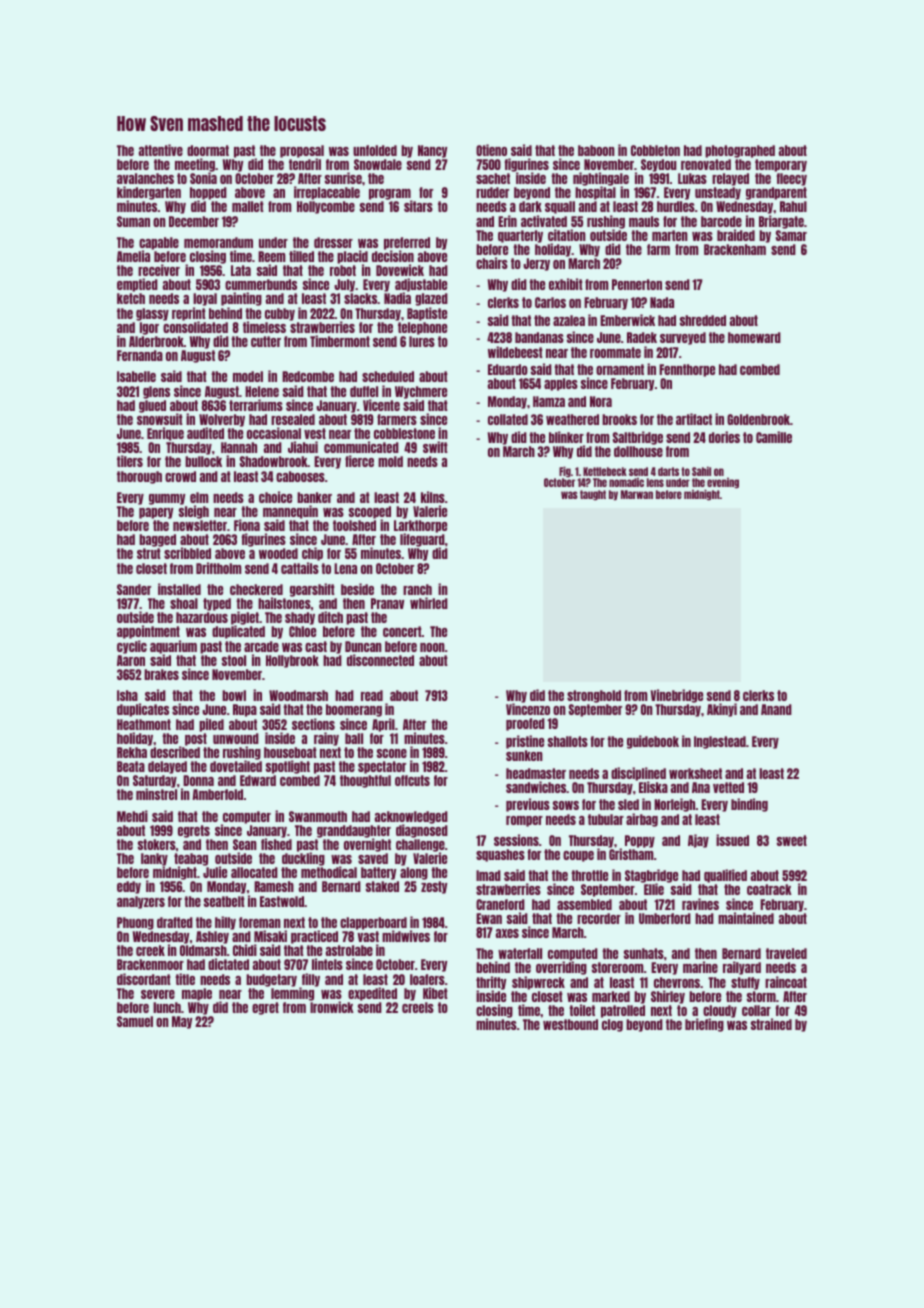 The image size is (924, 1308). What do you see at coordinates (148, 632) in the screenshot?
I see `appointment` at bounding box center [148, 632].
